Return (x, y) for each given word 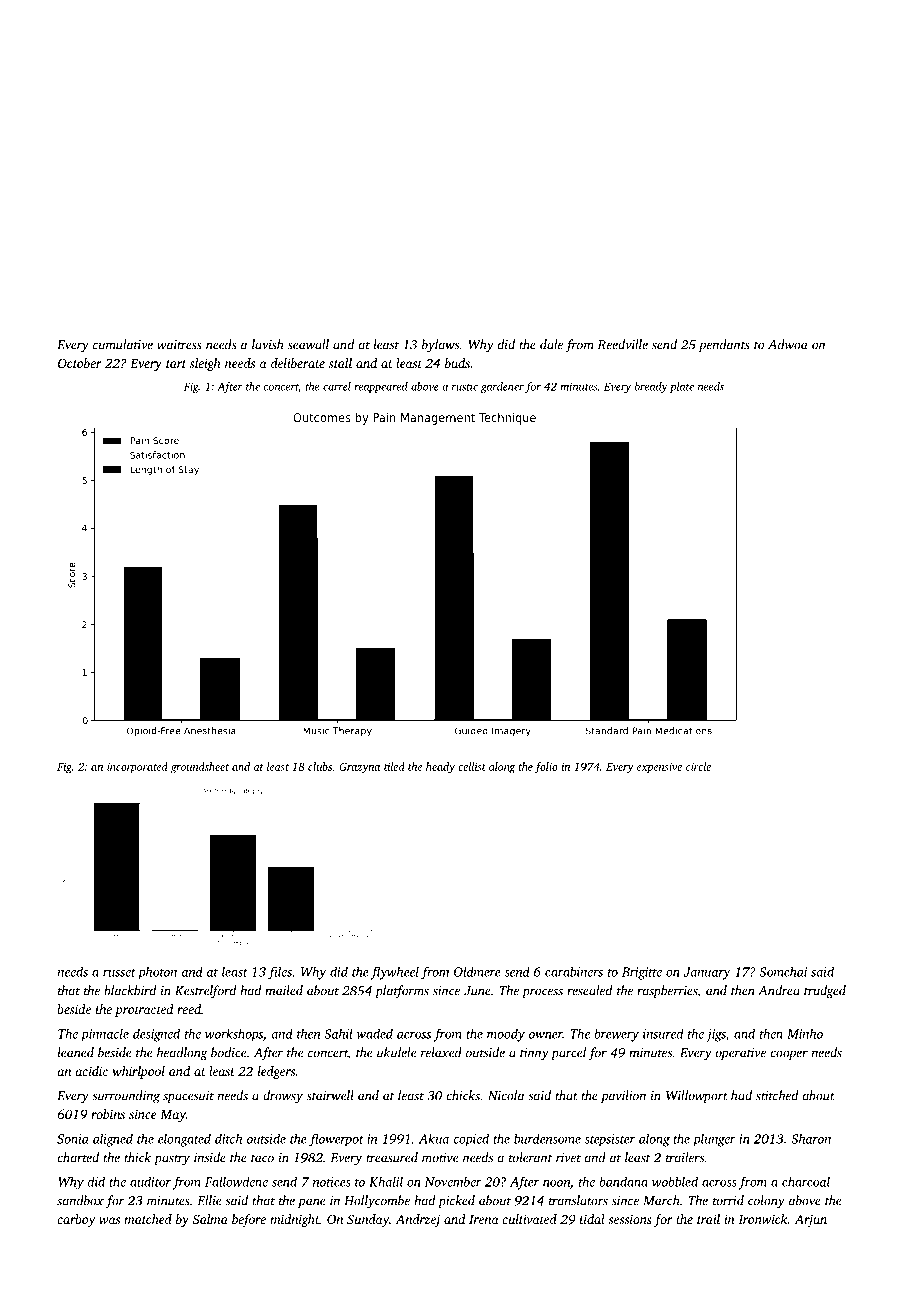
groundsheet (199, 768)
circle (698, 766)
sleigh (205, 364)
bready (651, 387)
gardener (502, 387)
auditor (150, 1182)
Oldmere (477, 972)
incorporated (137, 768)
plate (682, 387)
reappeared (381, 387)
